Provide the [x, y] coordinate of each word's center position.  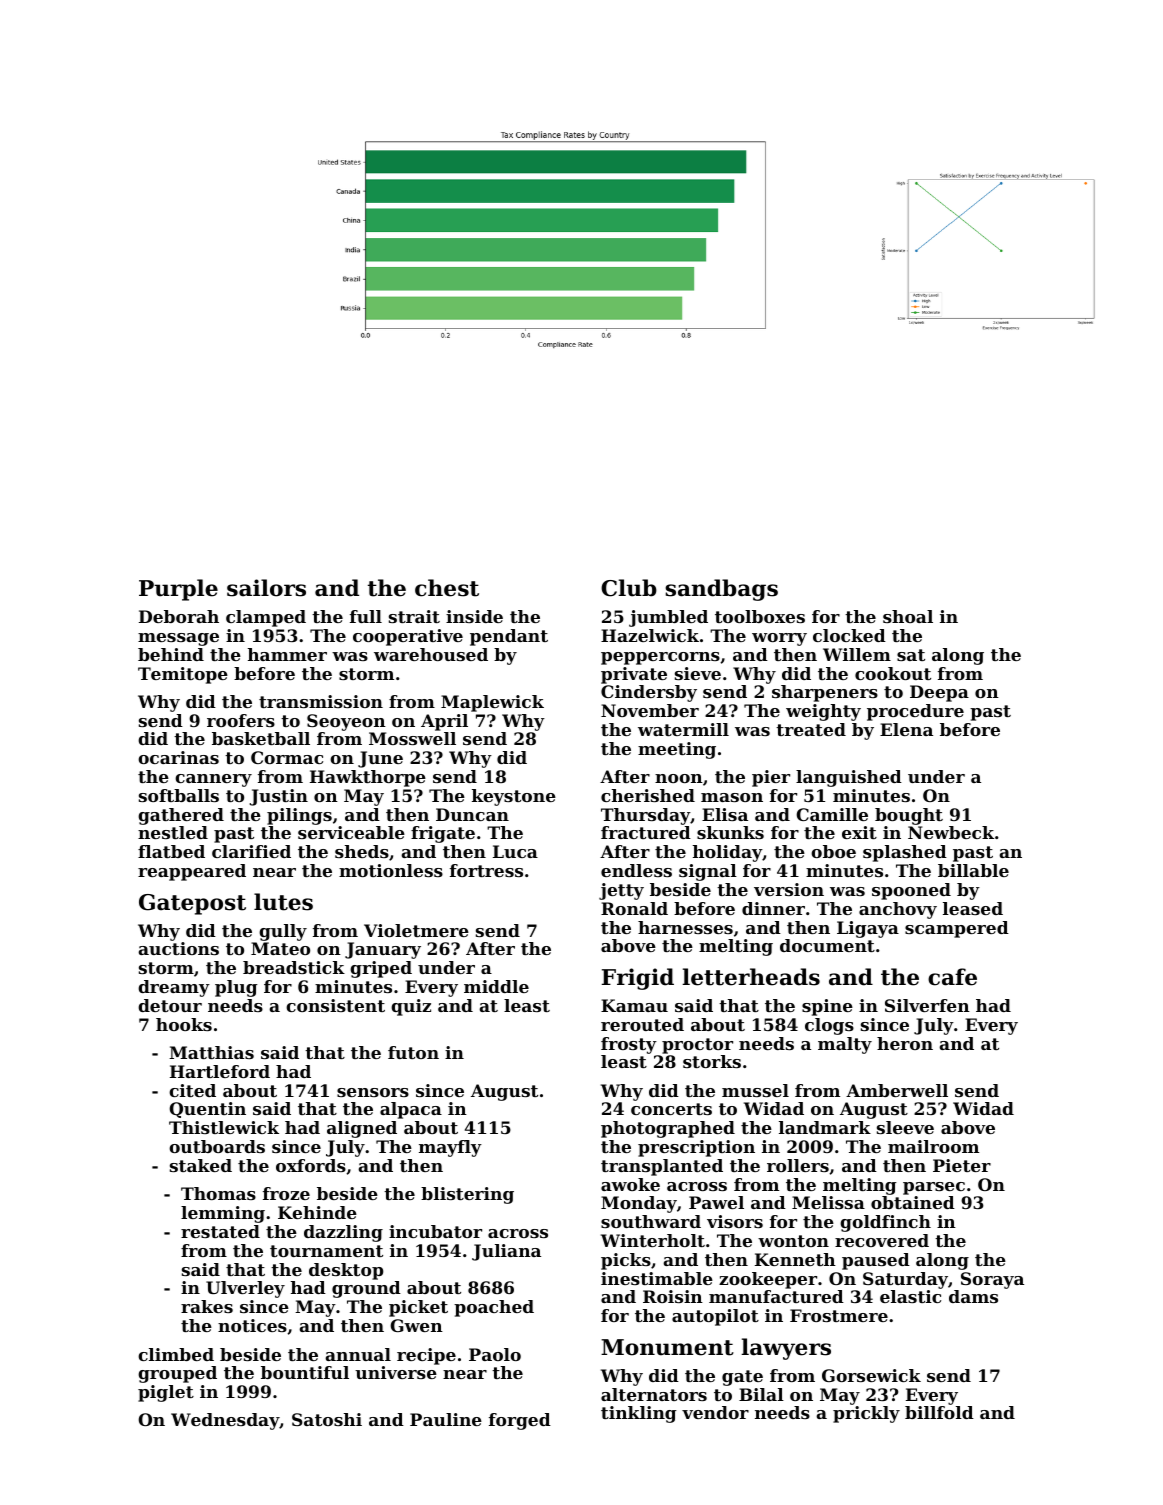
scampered [957, 929]
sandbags [721, 590]
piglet [166, 1393]
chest [447, 588]
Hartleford [220, 1071]
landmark [825, 1127]
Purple [178, 590]
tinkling [639, 1414]
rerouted [642, 1024]
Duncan [472, 814]
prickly [866, 1414]
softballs [179, 795]
